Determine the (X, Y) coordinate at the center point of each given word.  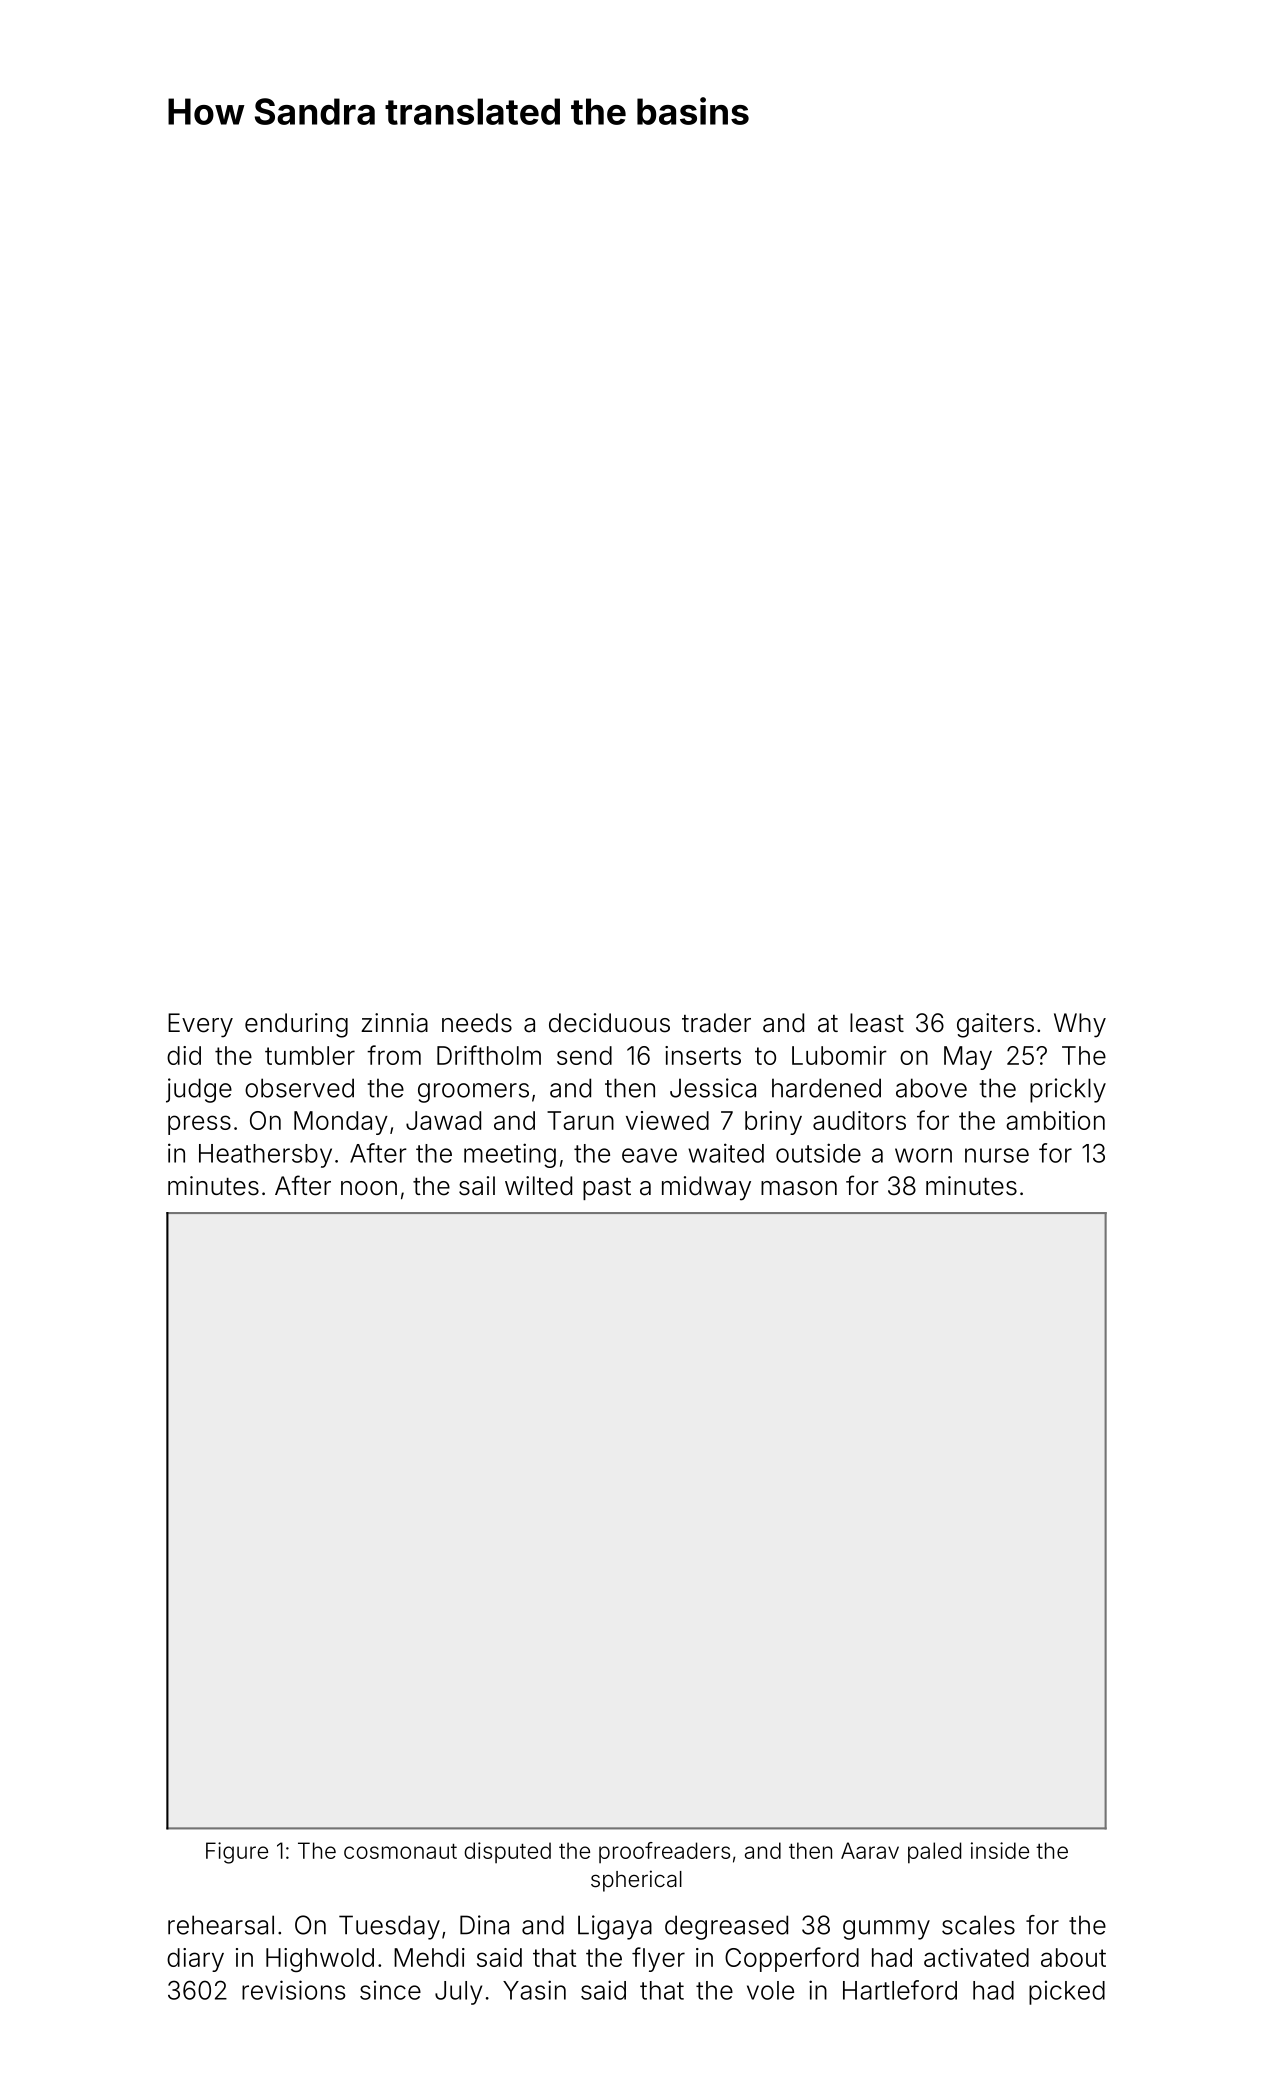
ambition (1055, 1120)
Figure (237, 1853)
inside (1000, 1850)
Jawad (443, 1120)
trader (716, 1023)
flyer (658, 1959)
